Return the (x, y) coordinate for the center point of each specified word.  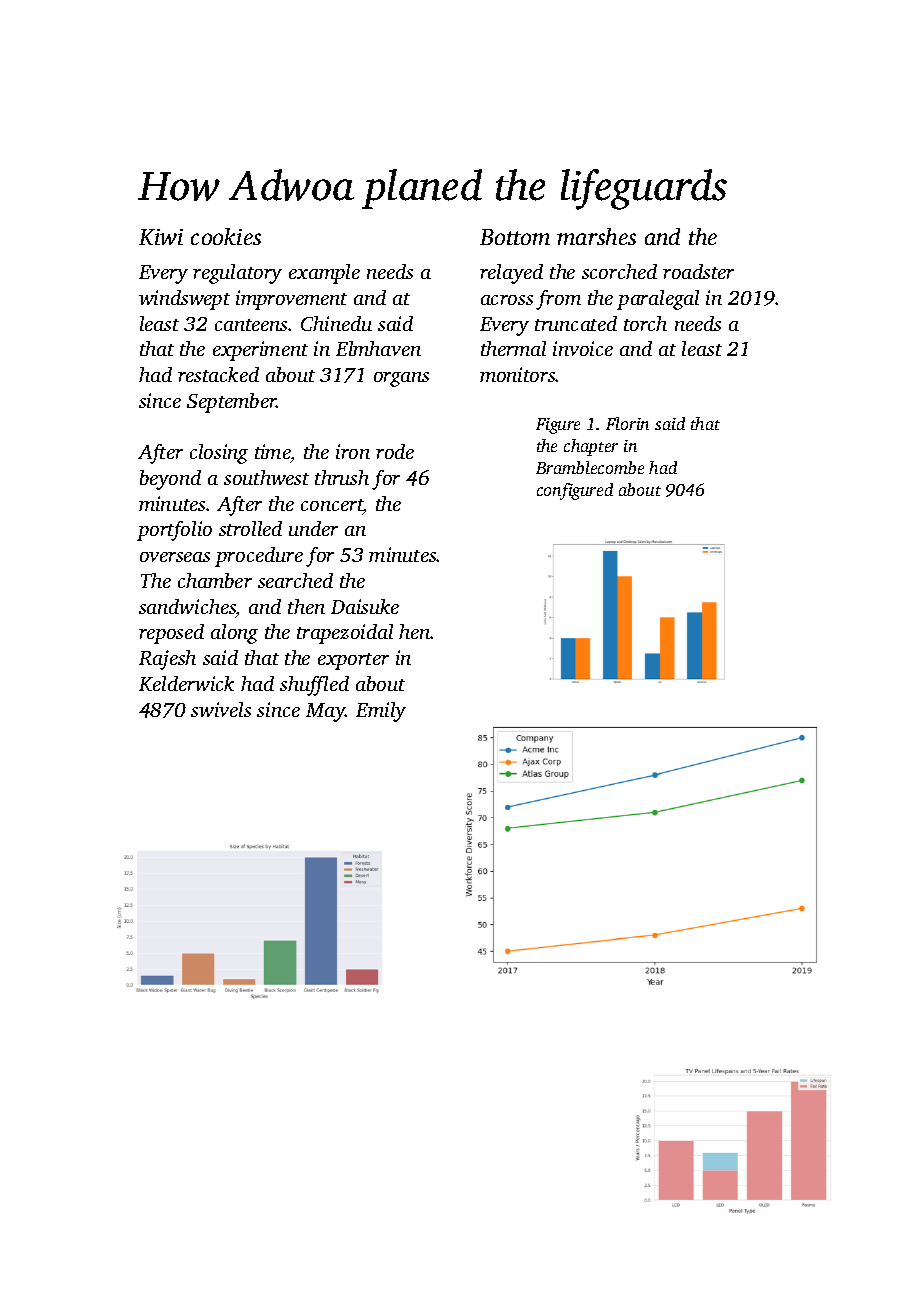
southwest (266, 477)
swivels (221, 709)
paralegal (658, 300)
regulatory (237, 274)
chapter (591, 447)
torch (645, 323)
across (507, 300)
